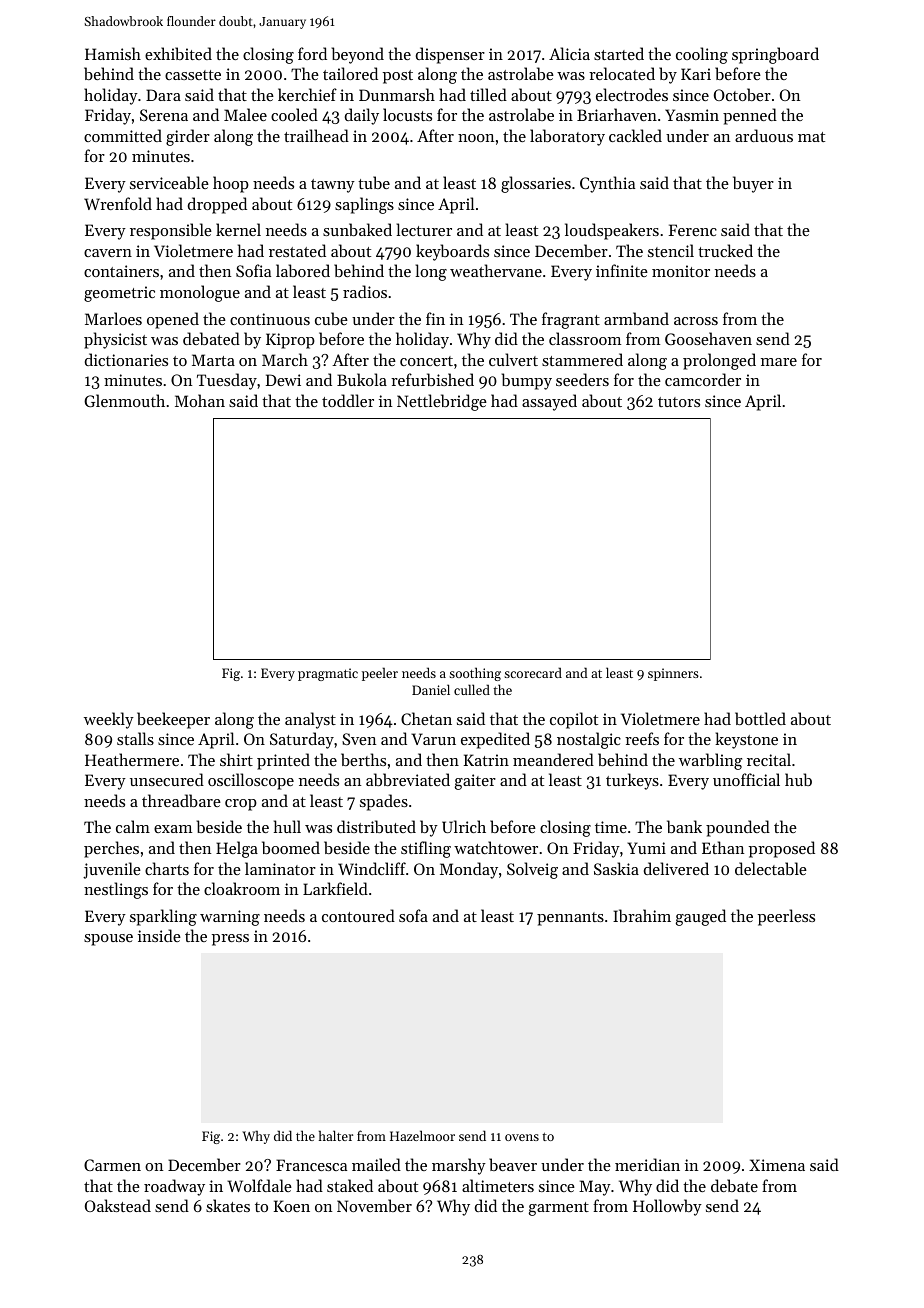  What do you see at coordinates (118, 1205) in the image?
I see `Oakstead` at bounding box center [118, 1205].
